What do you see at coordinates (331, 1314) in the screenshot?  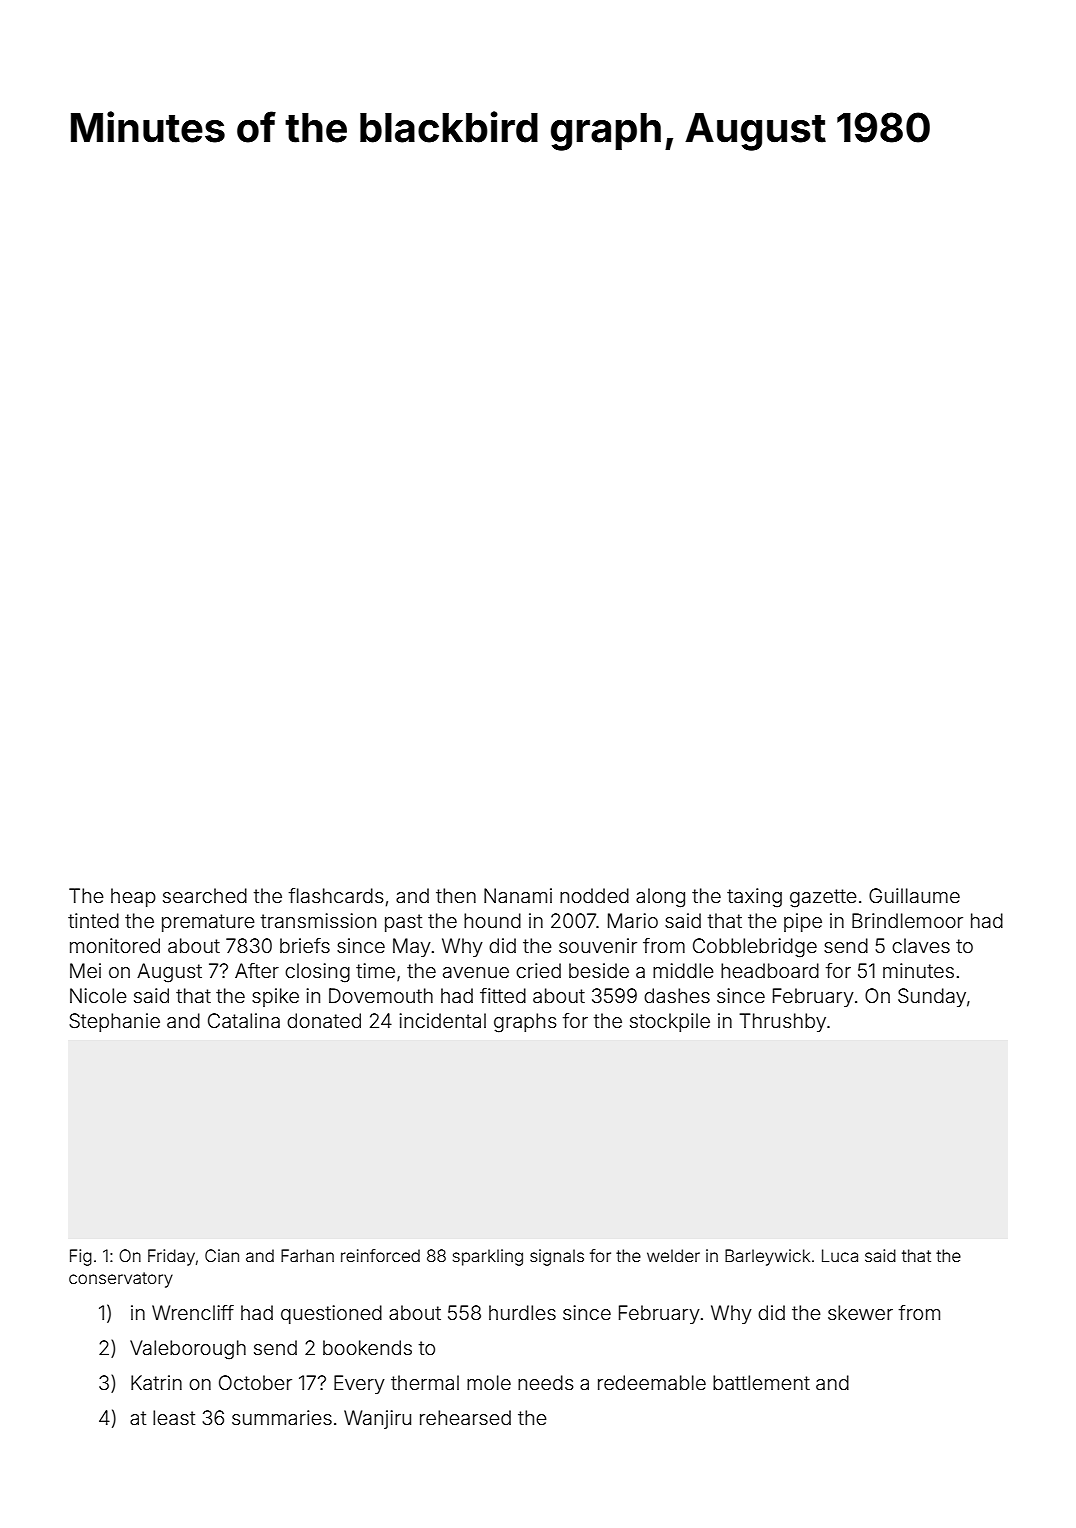 I see `questioned` at bounding box center [331, 1314].
